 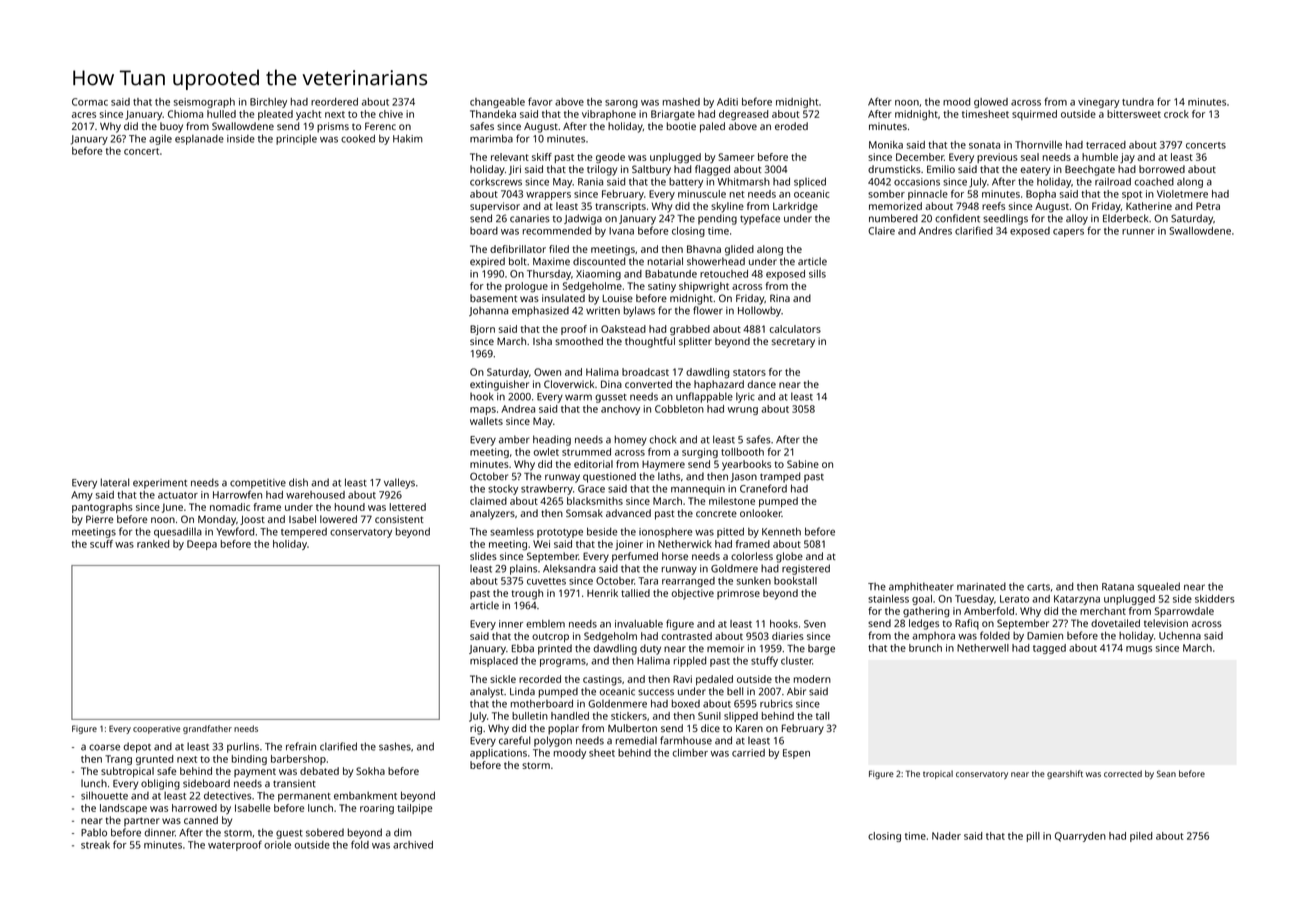 What do you see at coordinates (482, 330) in the image?
I see `Bjorn` at bounding box center [482, 330].
